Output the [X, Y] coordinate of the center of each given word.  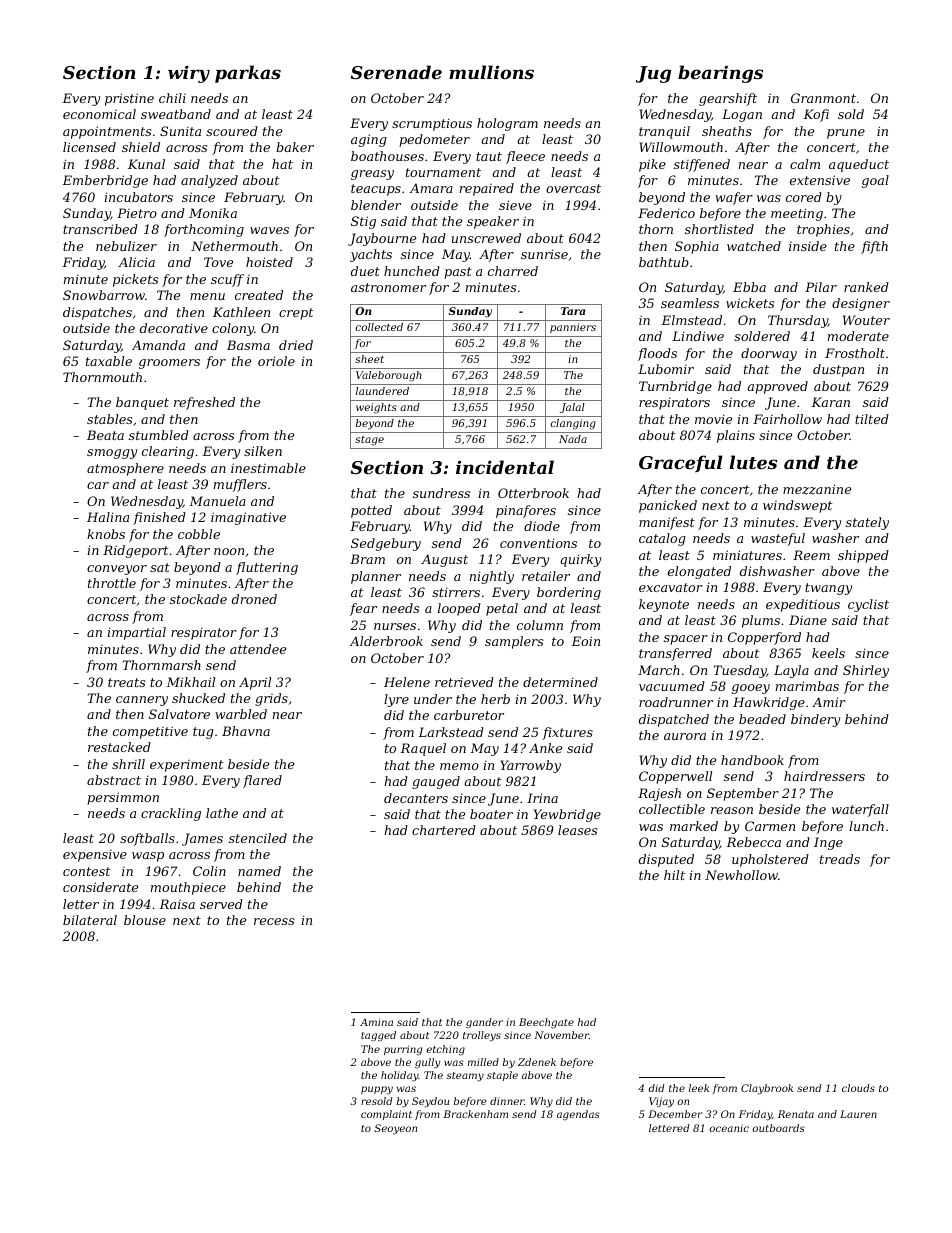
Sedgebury [386, 544]
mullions [491, 72]
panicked [668, 506]
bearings [720, 74]
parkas [248, 74]
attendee [258, 649]
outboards [779, 1128]
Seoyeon [395, 1129]
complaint [386, 1115]
